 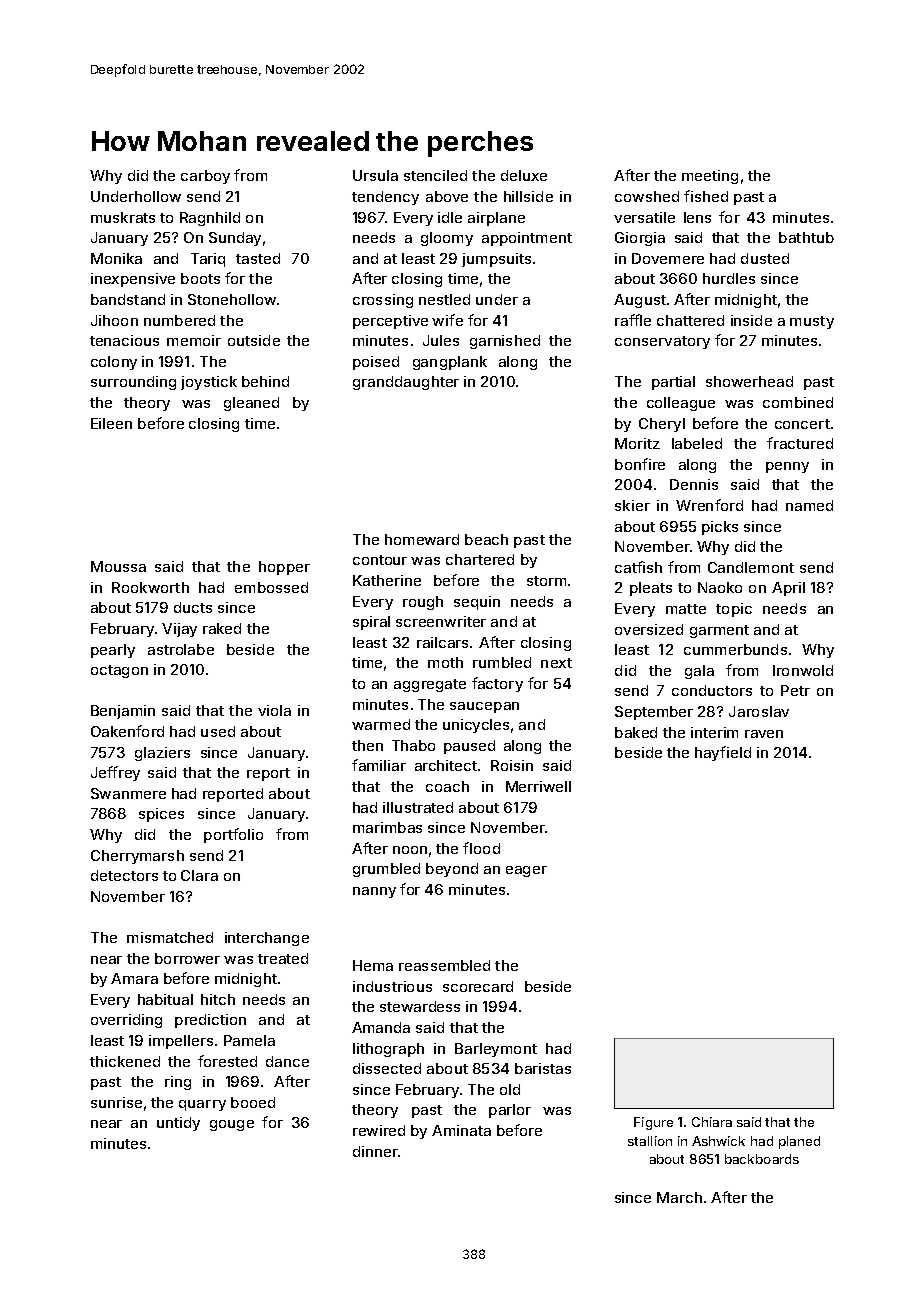 I want to click on thickened, so click(x=125, y=1061).
